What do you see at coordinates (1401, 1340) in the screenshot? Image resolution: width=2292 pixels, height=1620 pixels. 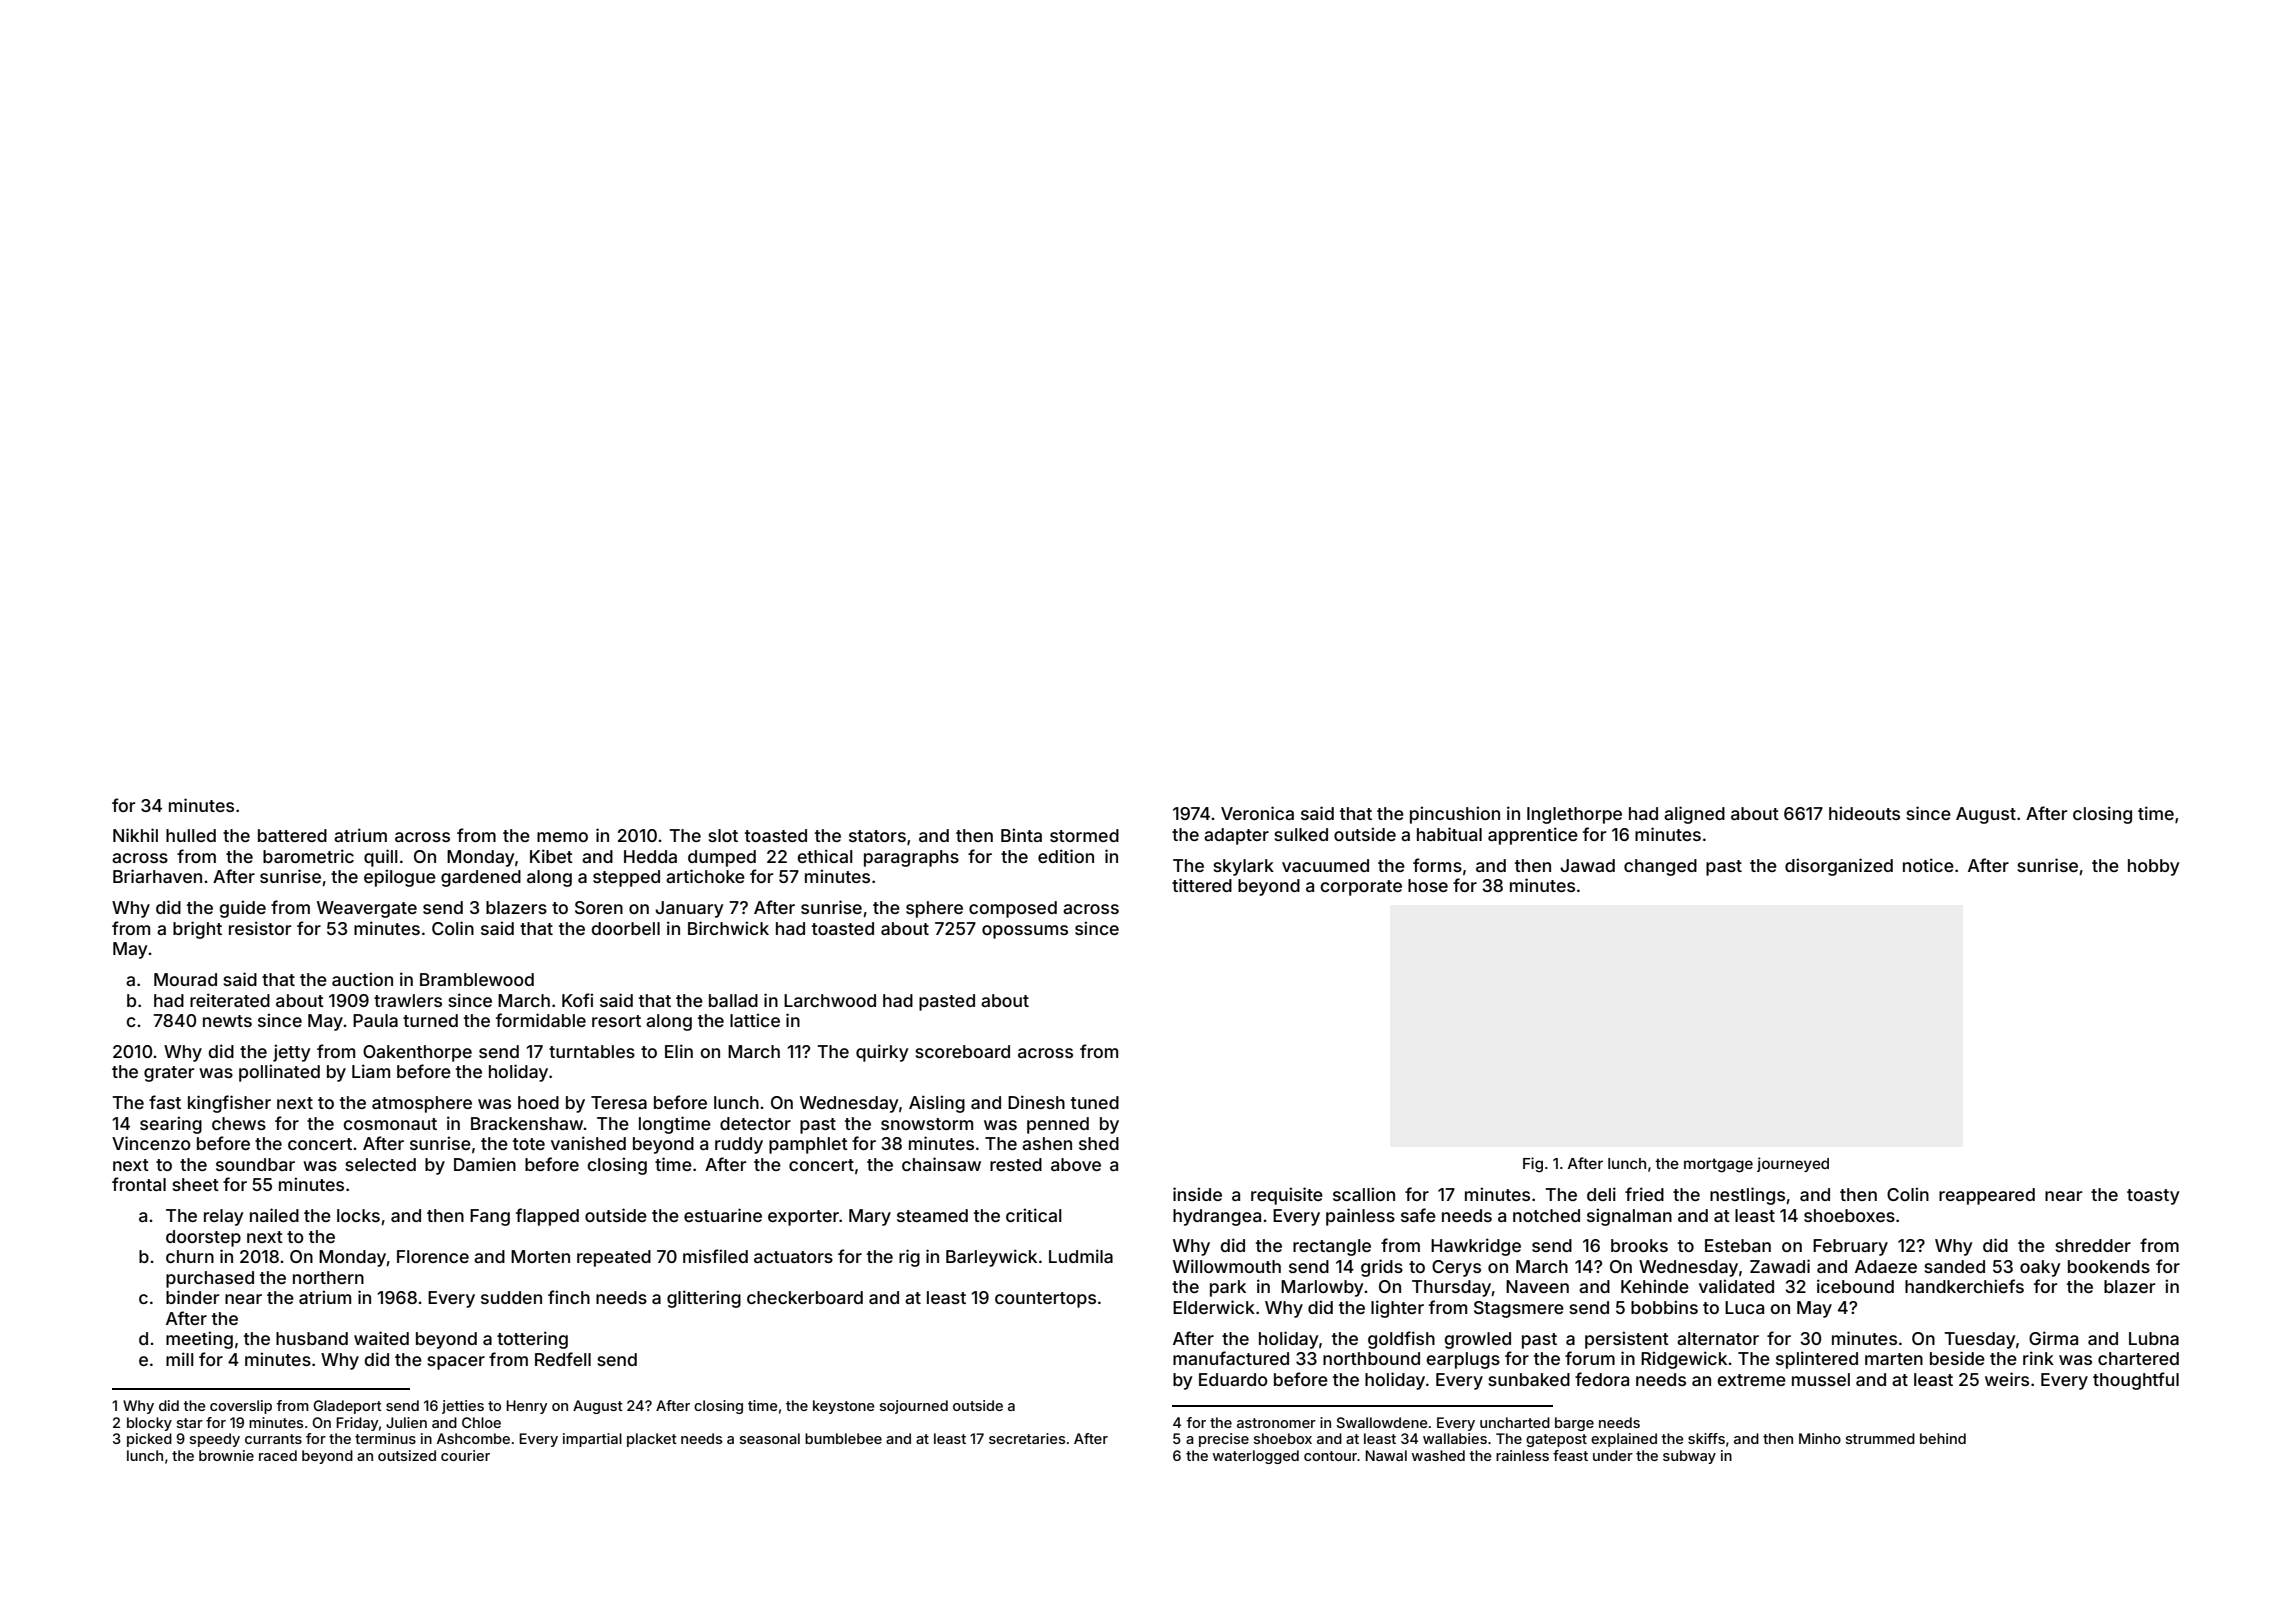 I see `goldfish` at bounding box center [1401, 1340].
